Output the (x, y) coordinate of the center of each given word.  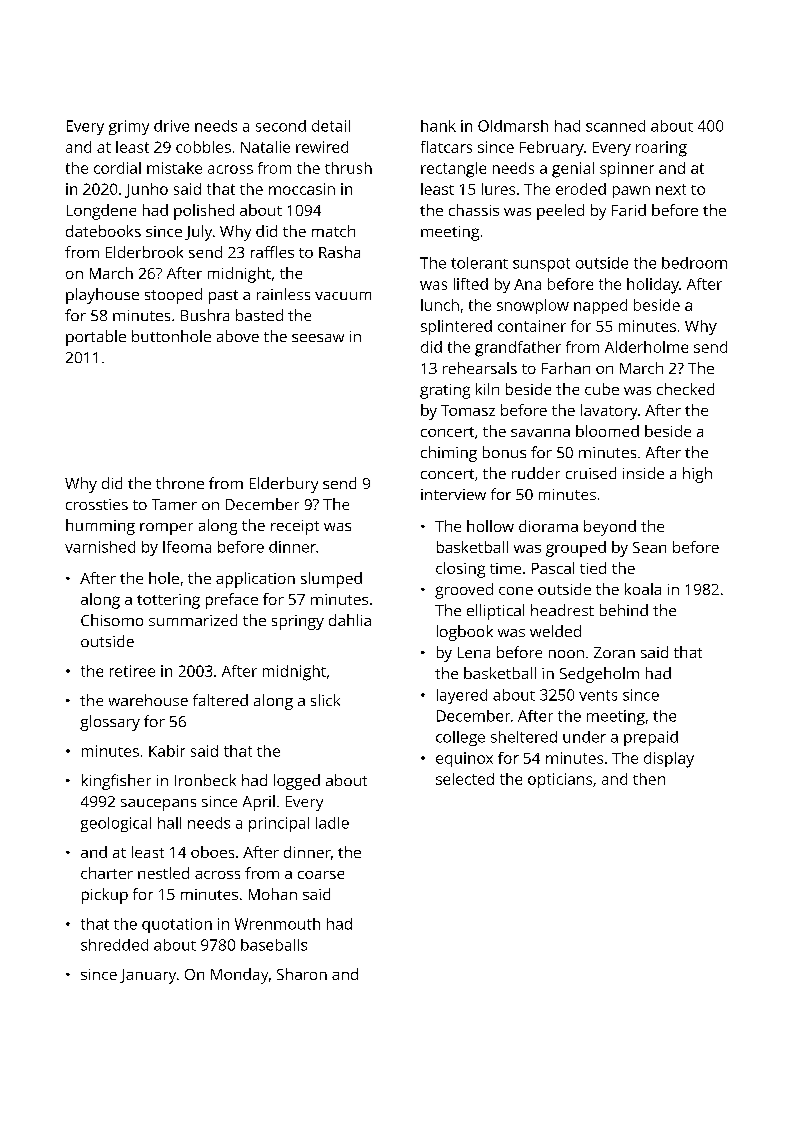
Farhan (566, 368)
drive (171, 126)
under (584, 737)
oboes (212, 852)
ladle (332, 823)
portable (96, 338)
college (460, 738)
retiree (132, 671)
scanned (615, 126)
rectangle (453, 170)
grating (445, 391)
